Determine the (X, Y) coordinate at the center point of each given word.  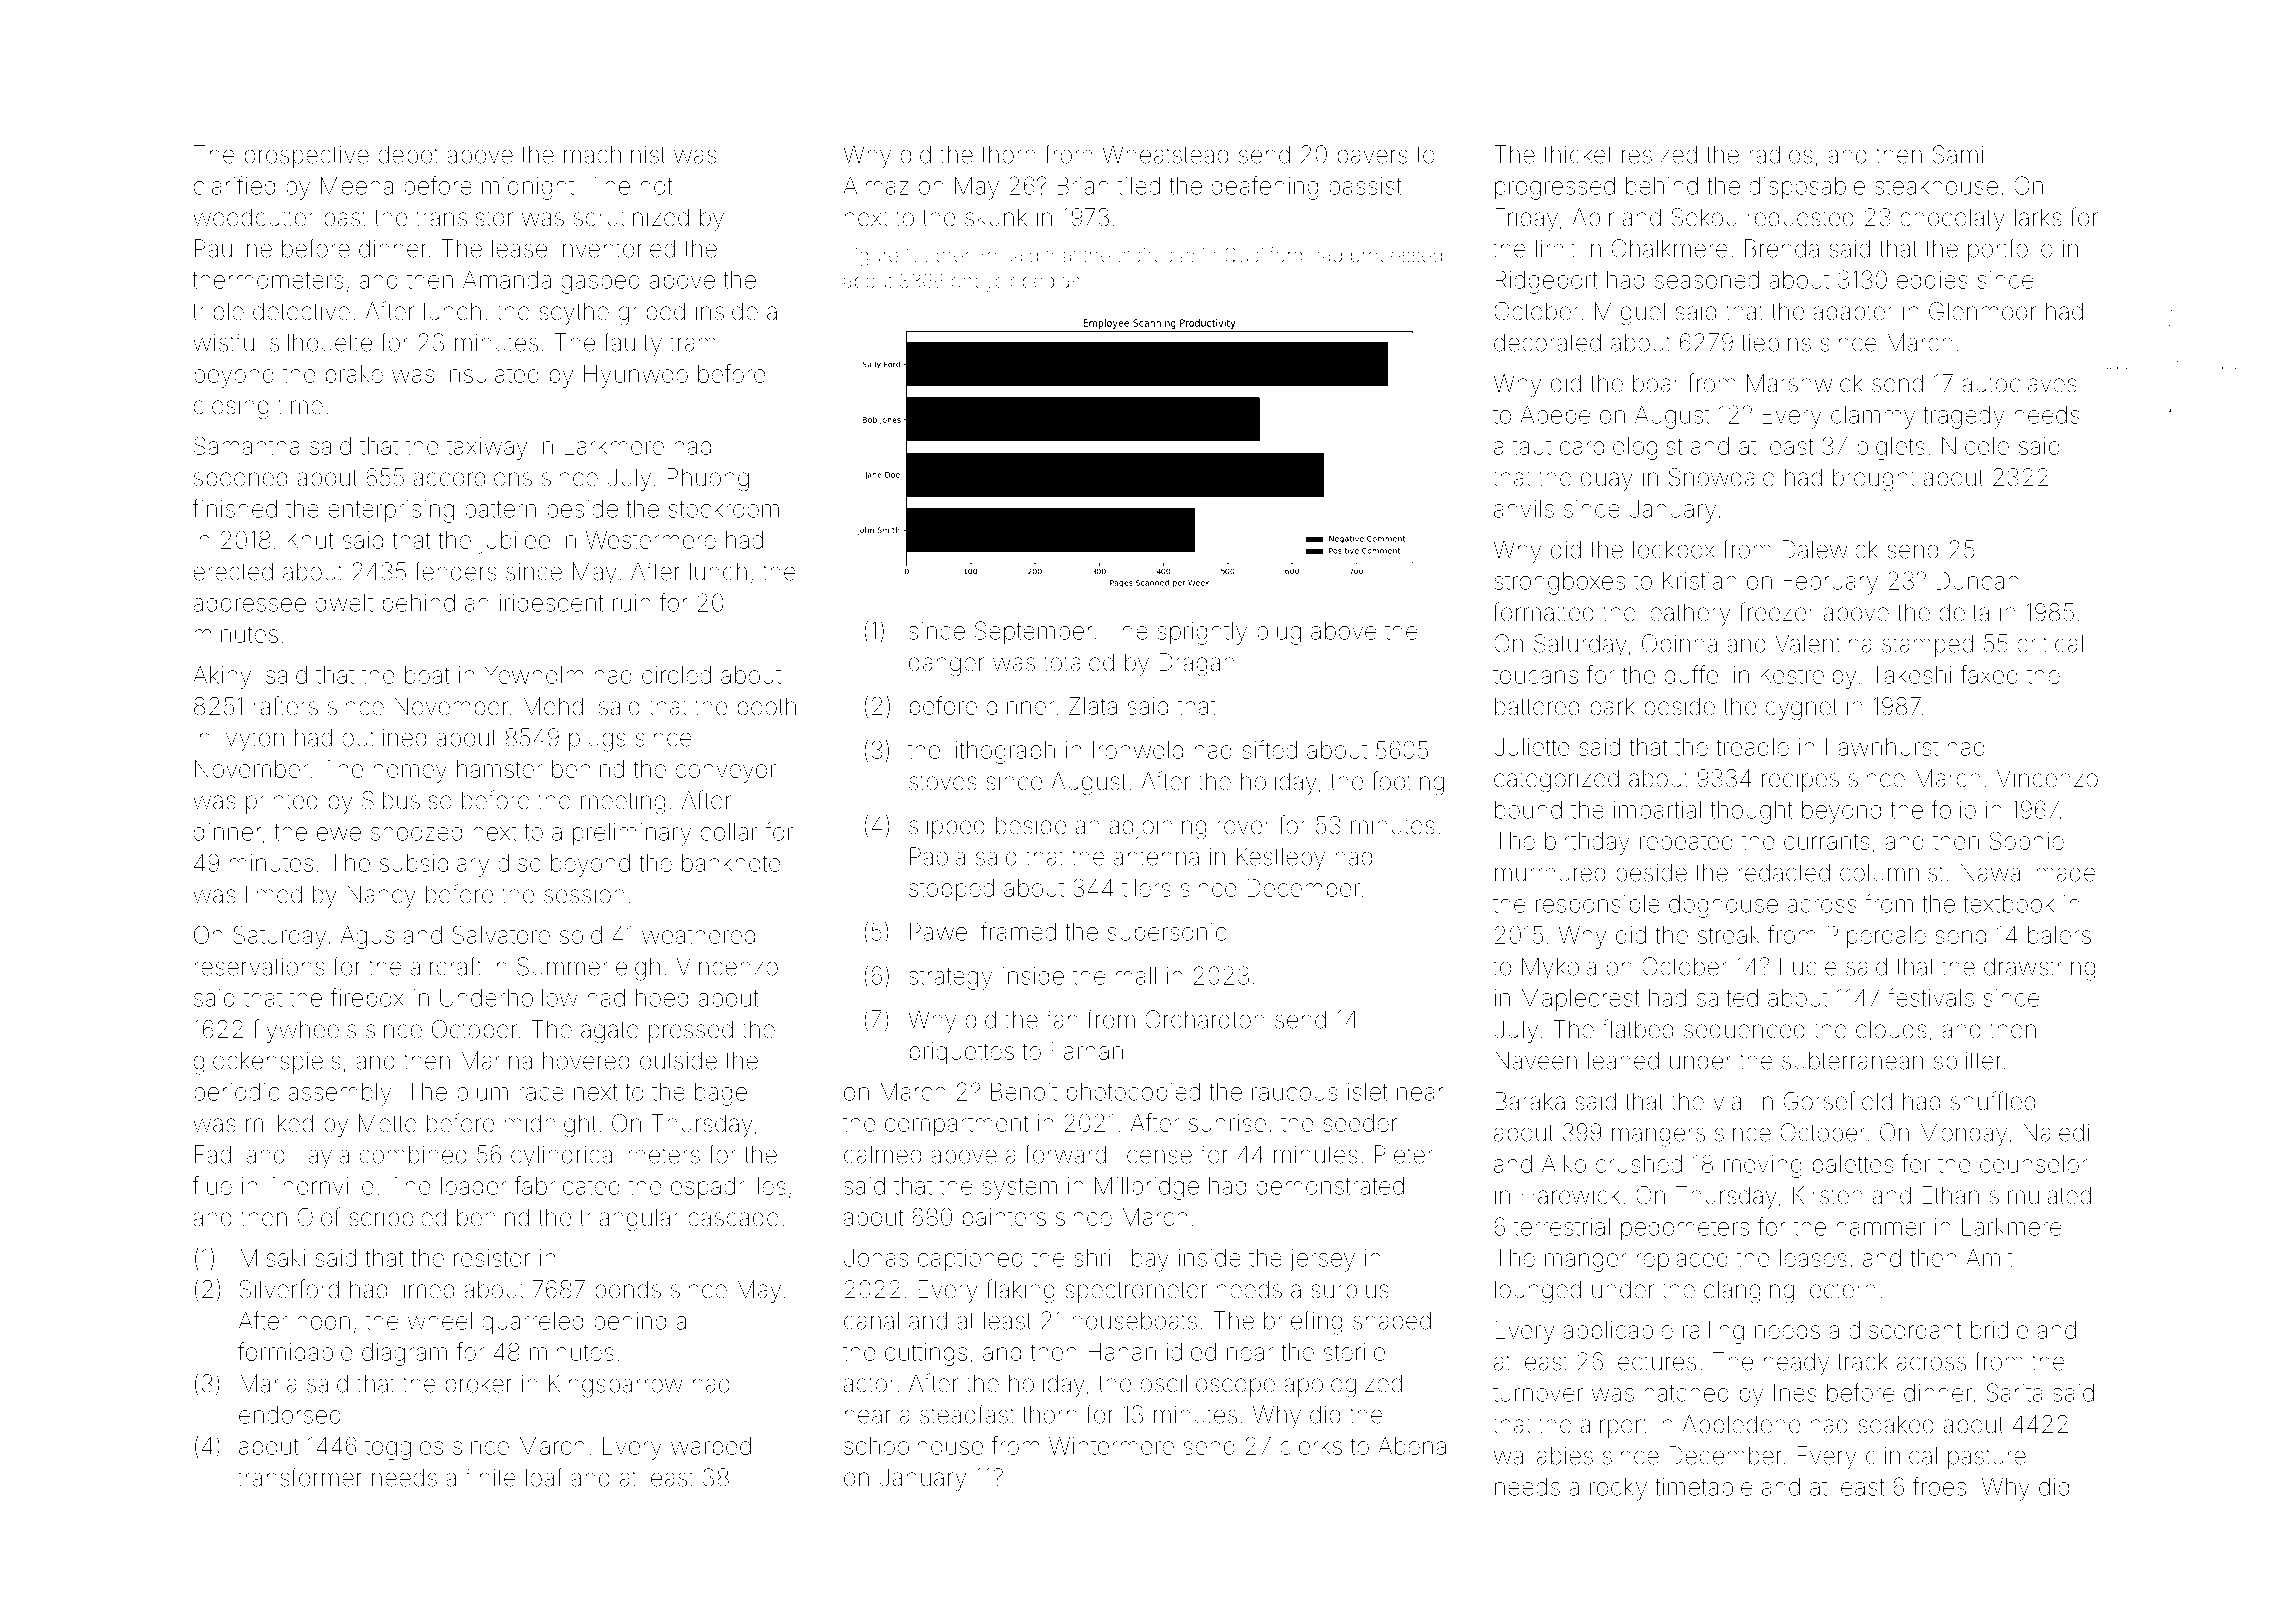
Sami (1958, 154)
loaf (544, 1477)
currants (1826, 841)
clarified (234, 185)
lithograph (1003, 752)
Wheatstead (1165, 154)
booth (767, 706)
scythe (574, 313)
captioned (970, 1260)
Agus (367, 937)
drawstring (2039, 969)
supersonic (1167, 934)
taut (1532, 446)
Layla (322, 1157)
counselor (2034, 1164)
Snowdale (1722, 477)
